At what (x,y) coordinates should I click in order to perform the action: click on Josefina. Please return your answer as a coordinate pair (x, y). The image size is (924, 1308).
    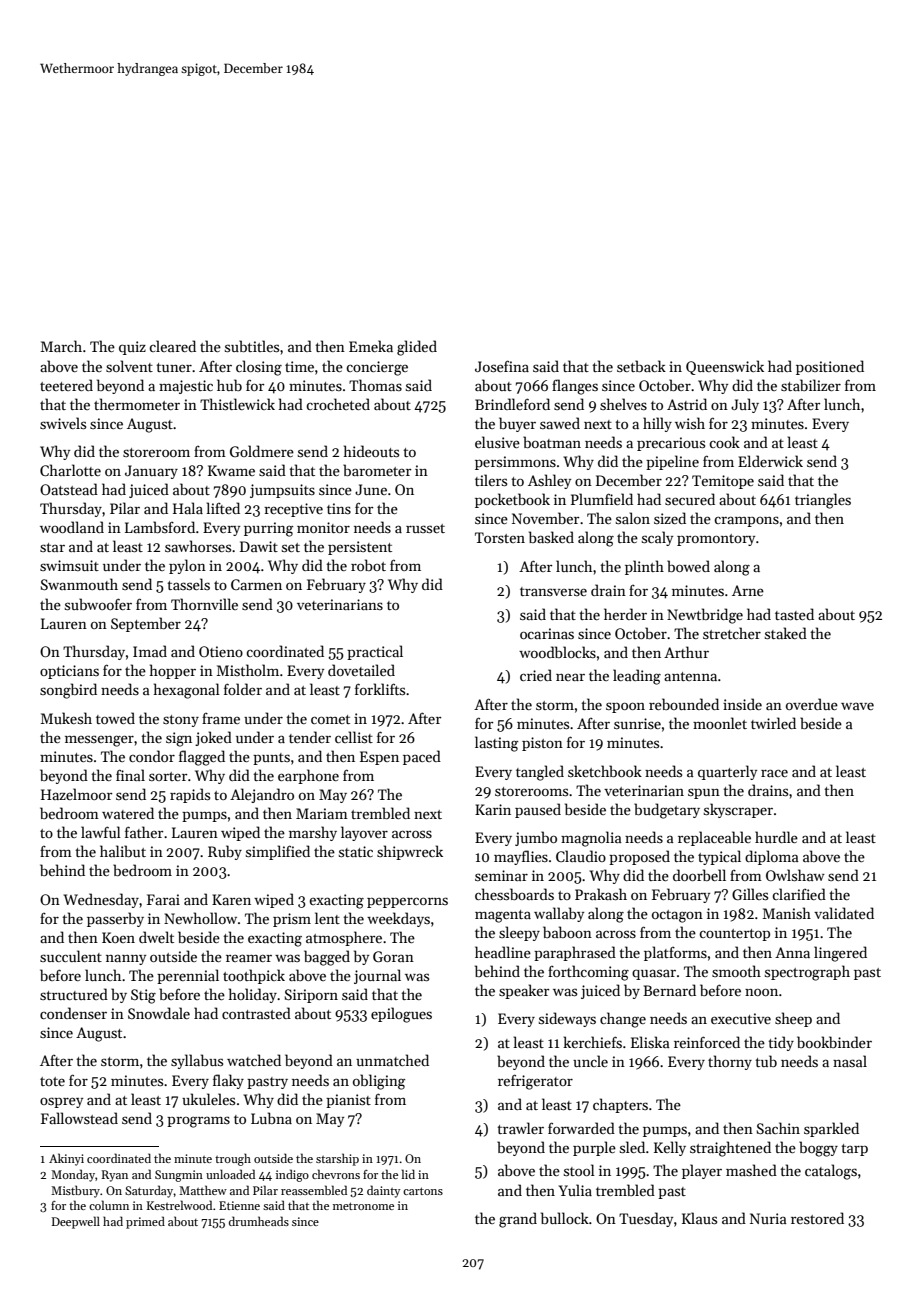
    Looking at the image, I should click on (502, 366).
